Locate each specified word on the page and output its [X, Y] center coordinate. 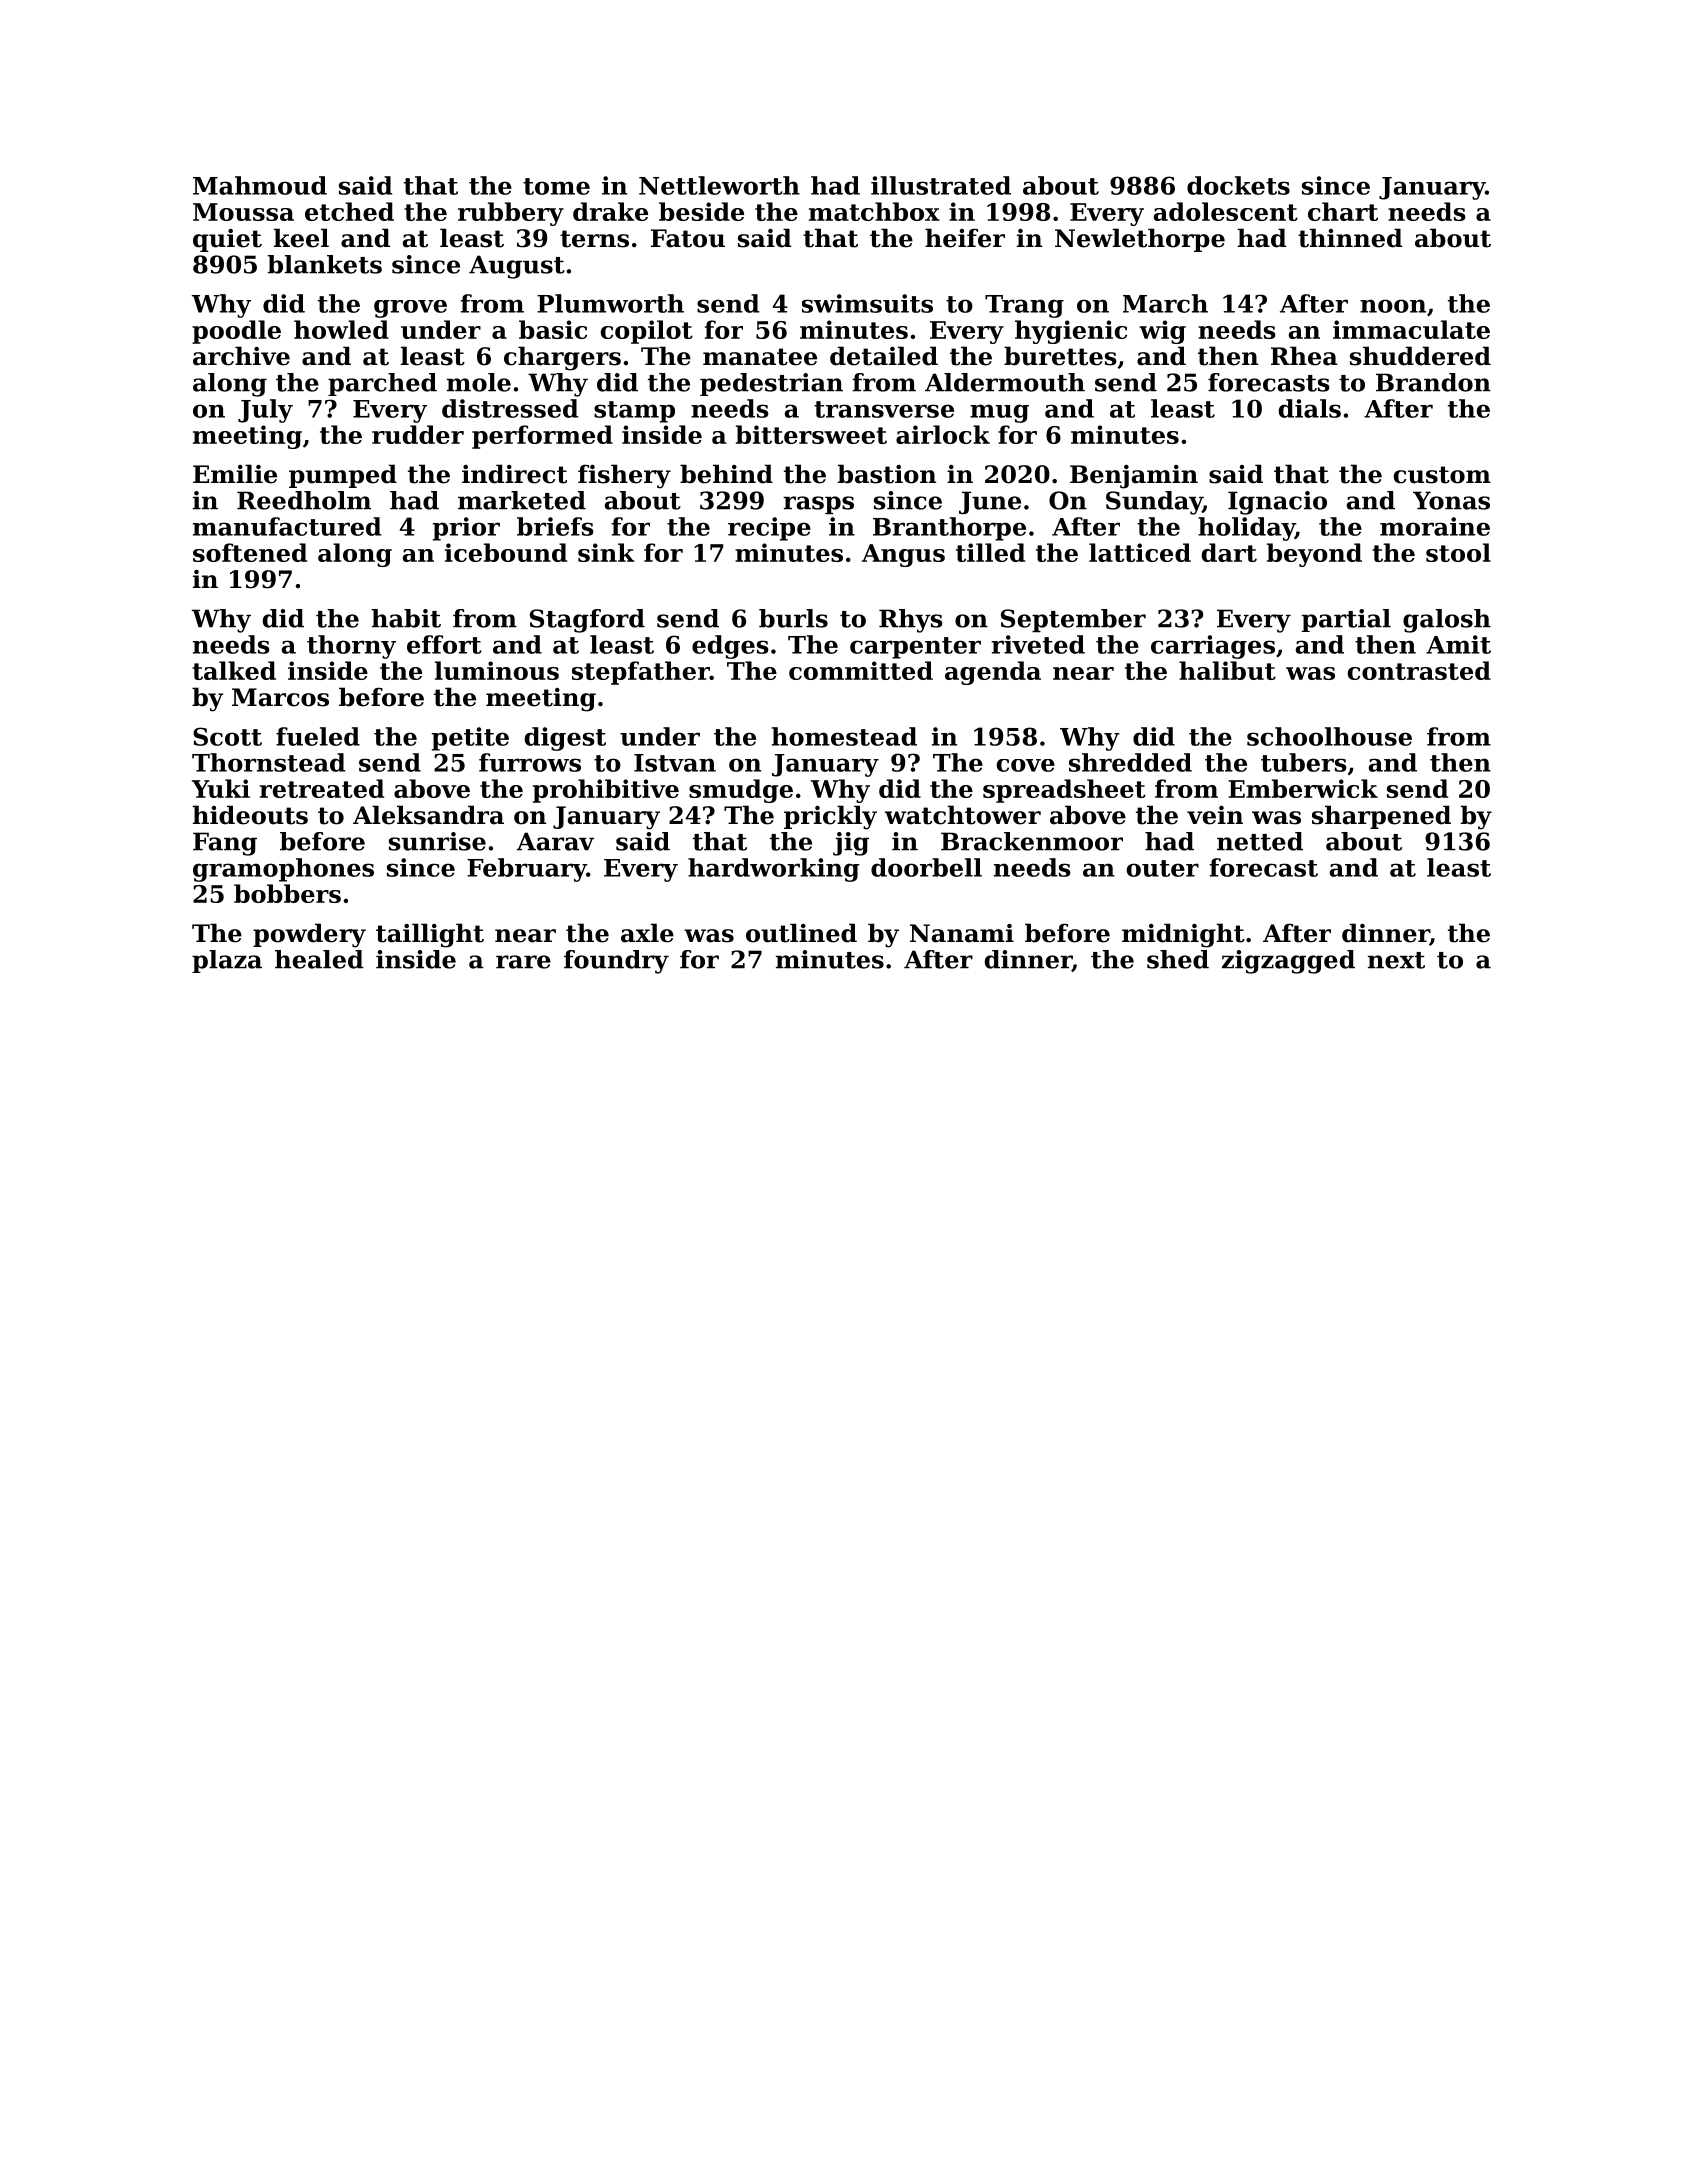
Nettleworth [719, 185]
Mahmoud [260, 185]
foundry [616, 962]
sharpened [1381, 817]
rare [523, 962]
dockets [1238, 185]
